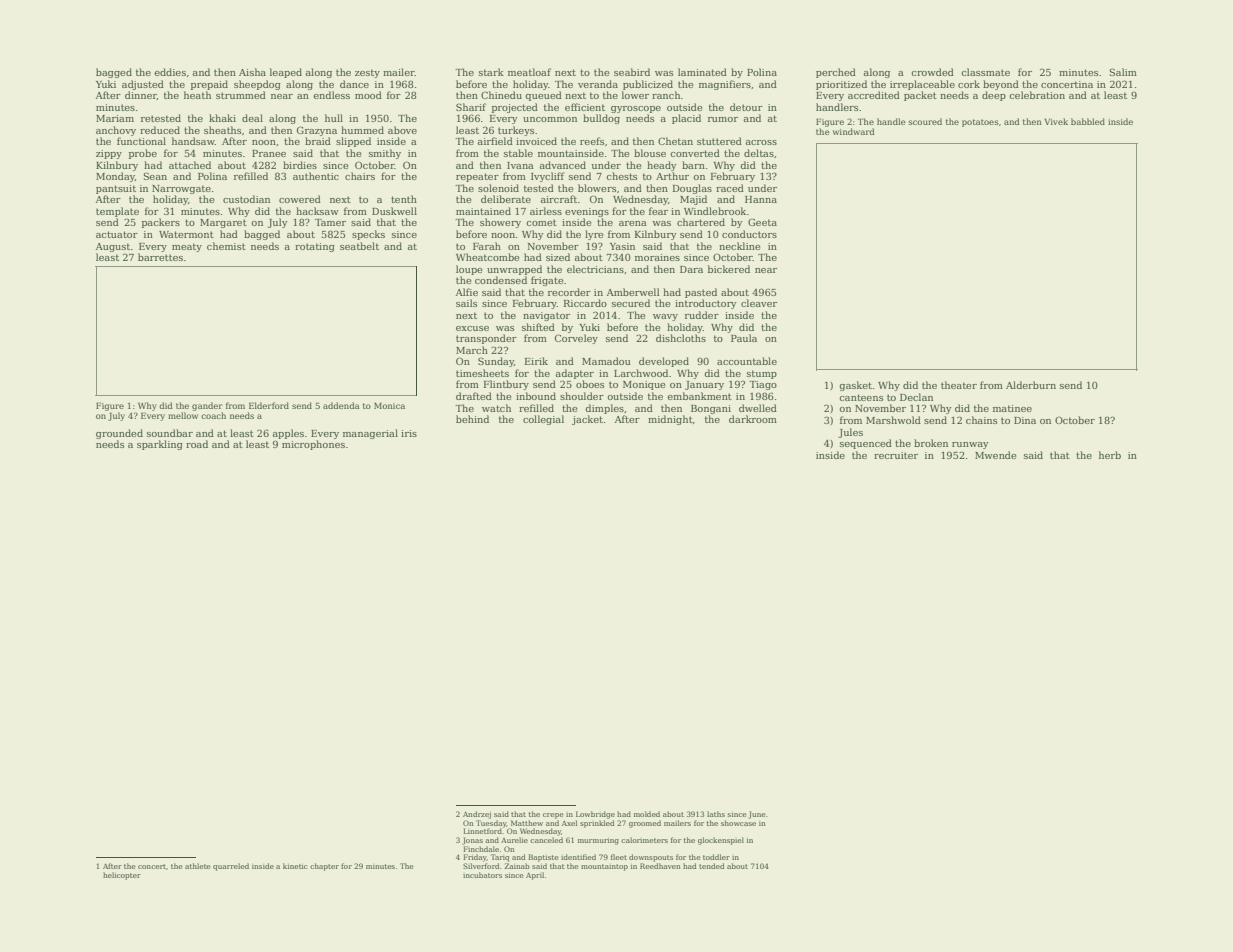 The height and width of the screenshot is (952, 1233). What do you see at coordinates (896, 455) in the screenshot?
I see `recruiter` at bounding box center [896, 455].
